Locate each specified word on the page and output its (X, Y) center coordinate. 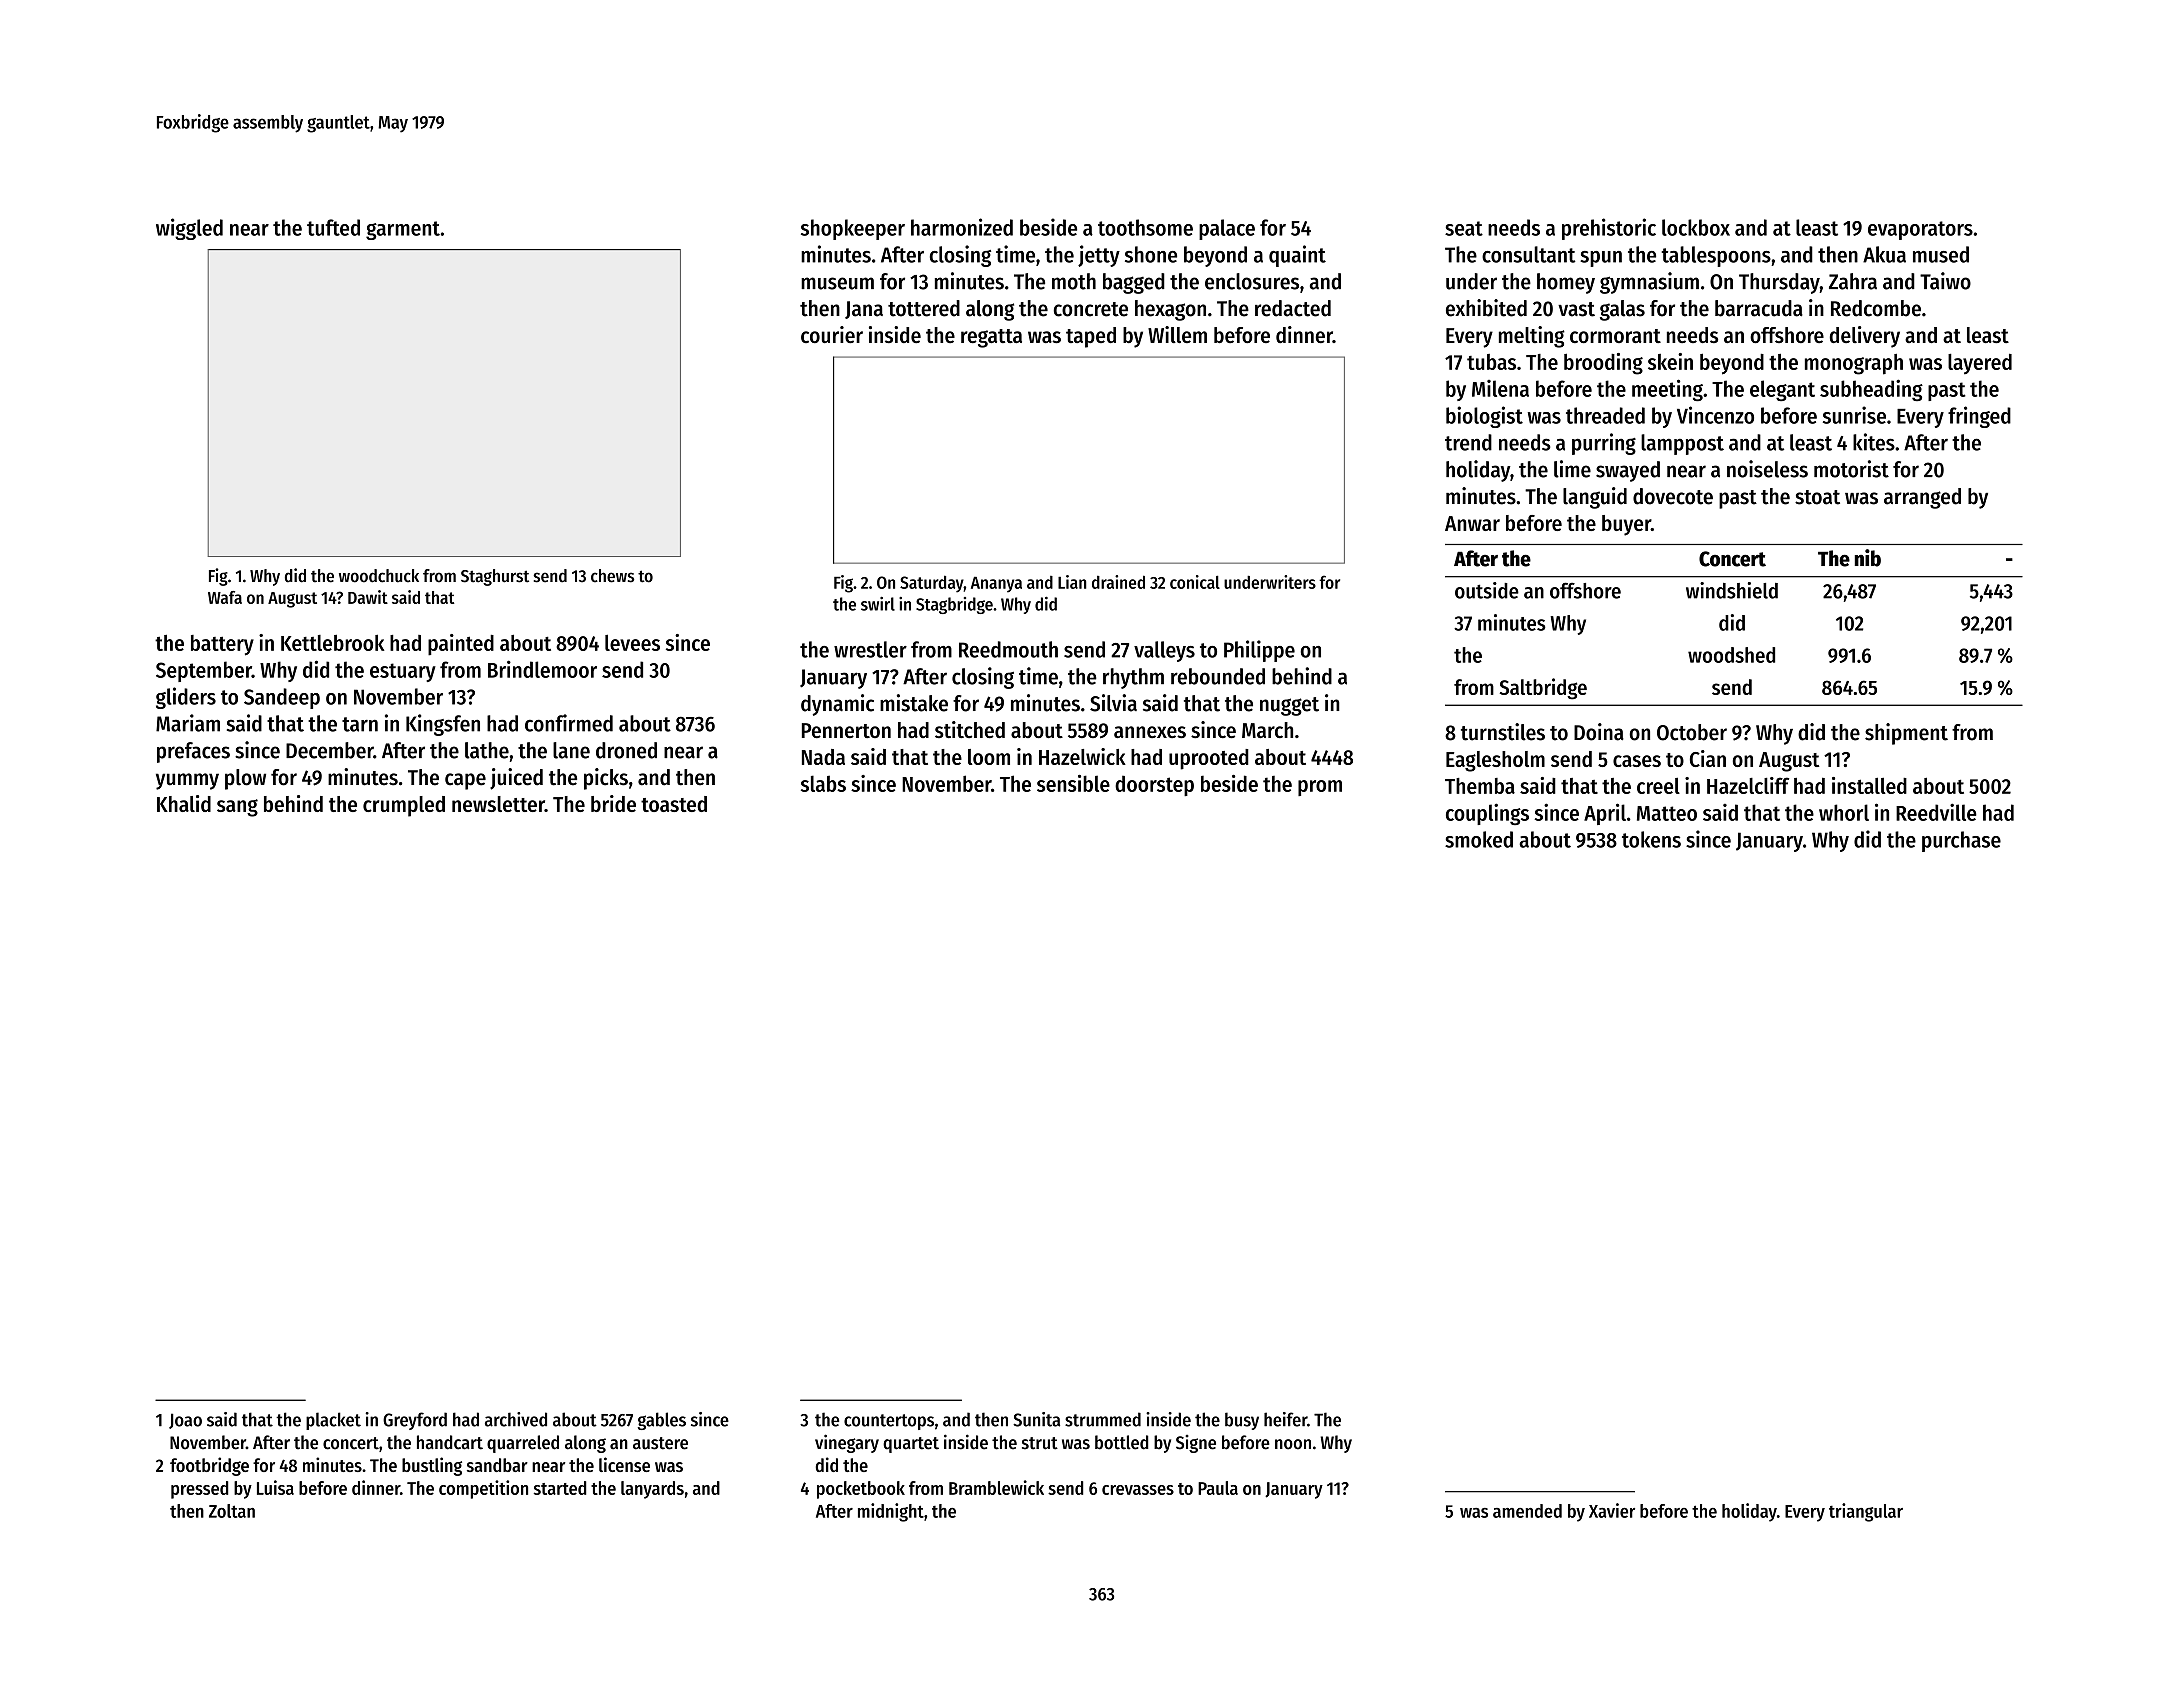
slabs (823, 783)
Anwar (1472, 523)
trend (1468, 442)
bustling (432, 1466)
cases (1637, 761)
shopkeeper (853, 229)
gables (662, 1421)
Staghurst (495, 577)
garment (403, 230)
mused (1941, 254)
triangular (1866, 1512)
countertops (889, 1422)
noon (1293, 1444)
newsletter (498, 804)
